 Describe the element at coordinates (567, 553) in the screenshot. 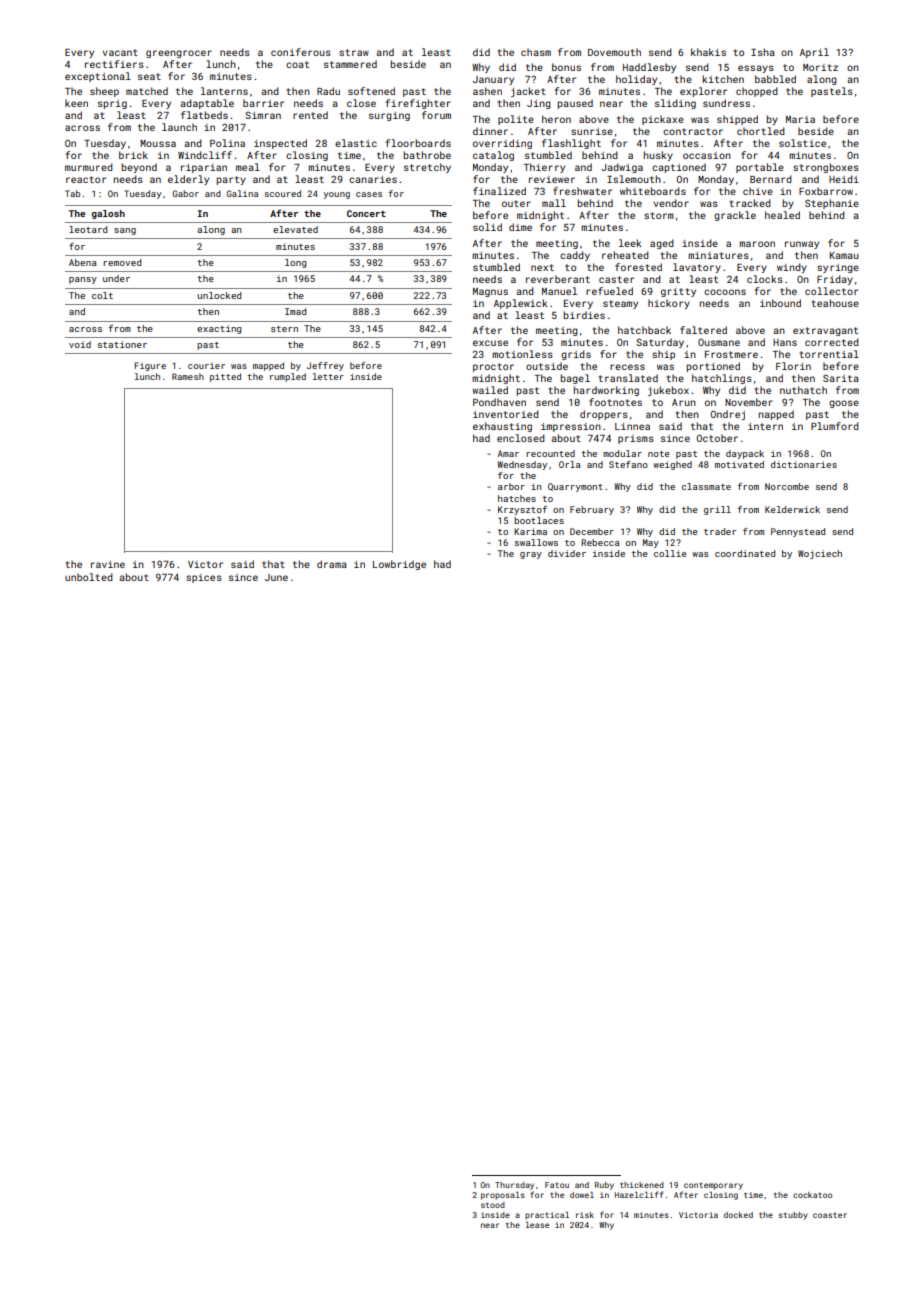

I see `divider` at that location.
